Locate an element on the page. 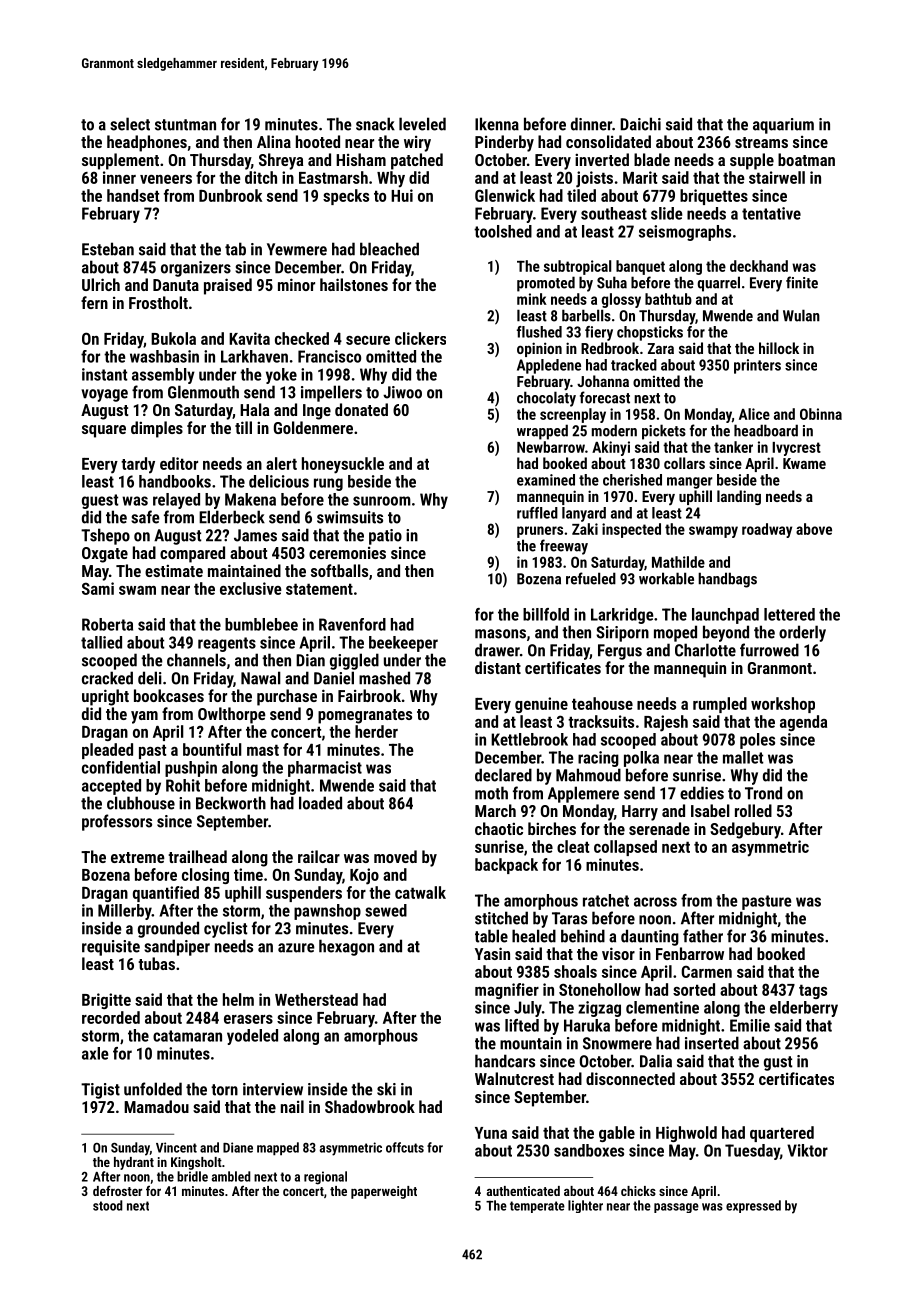  paperweight is located at coordinates (384, 1192).
